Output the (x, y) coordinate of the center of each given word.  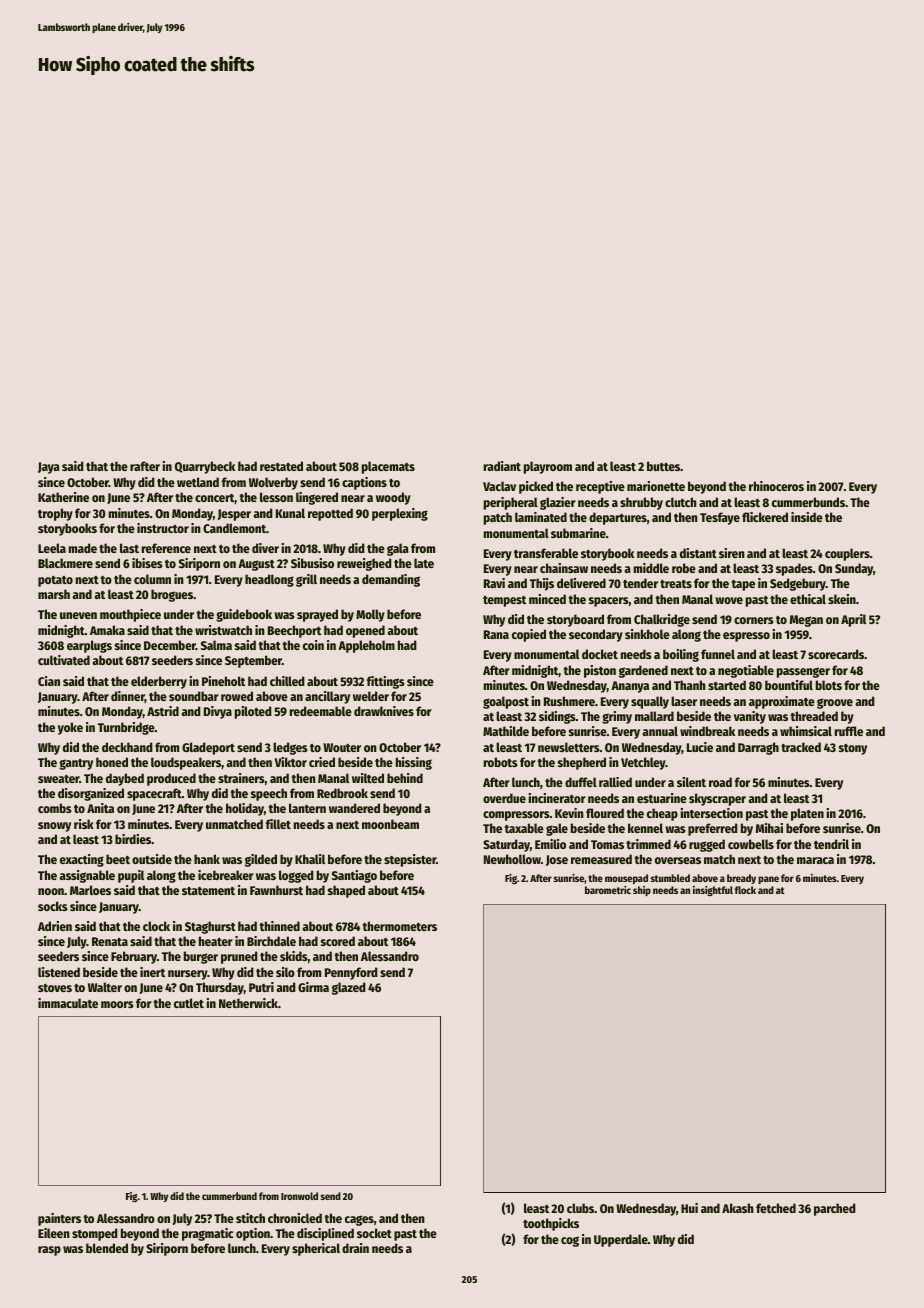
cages (359, 1220)
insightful (713, 891)
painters (59, 1219)
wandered (354, 808)
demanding (391, 580)
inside (807, 517)
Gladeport (208, 748)
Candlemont (234, 528)
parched (835, 1209)
